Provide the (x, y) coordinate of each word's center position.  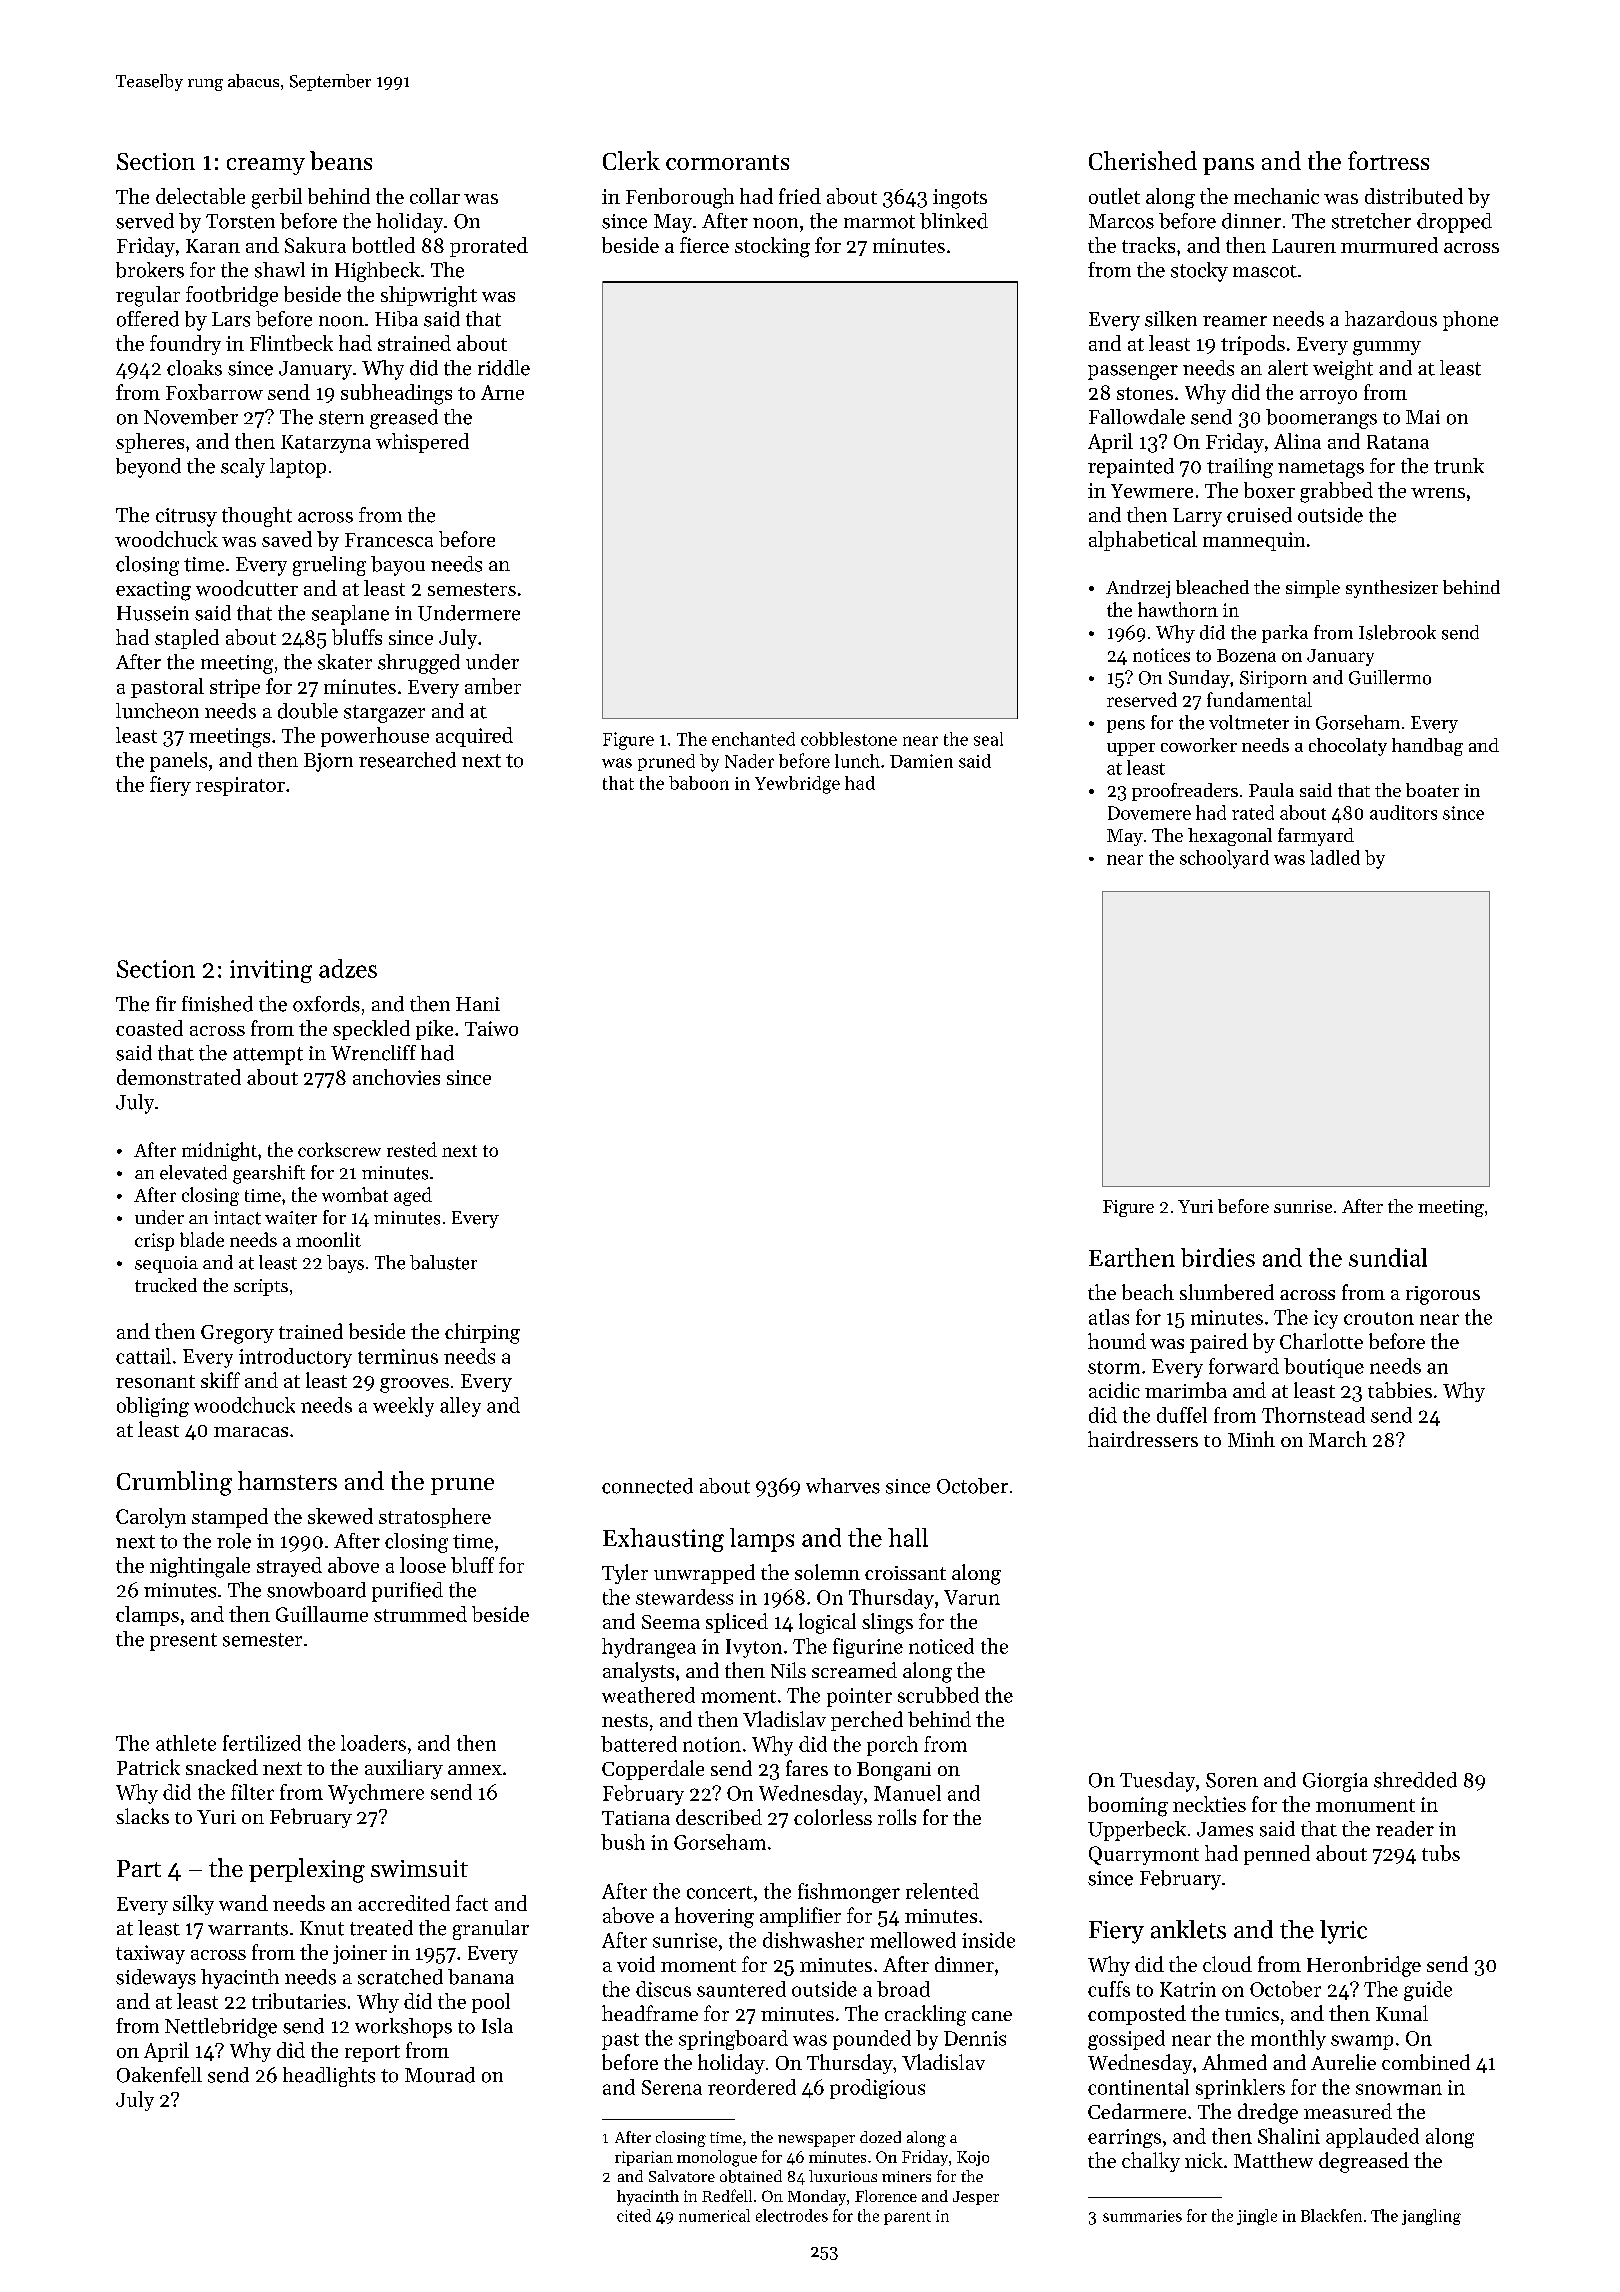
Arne (502, 392)
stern (341, 418)
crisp (154, 1242)
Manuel (907, 1793)
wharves (843, 1486)
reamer (1235, 321)
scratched (400, 1977)
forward (1244, 1366)
